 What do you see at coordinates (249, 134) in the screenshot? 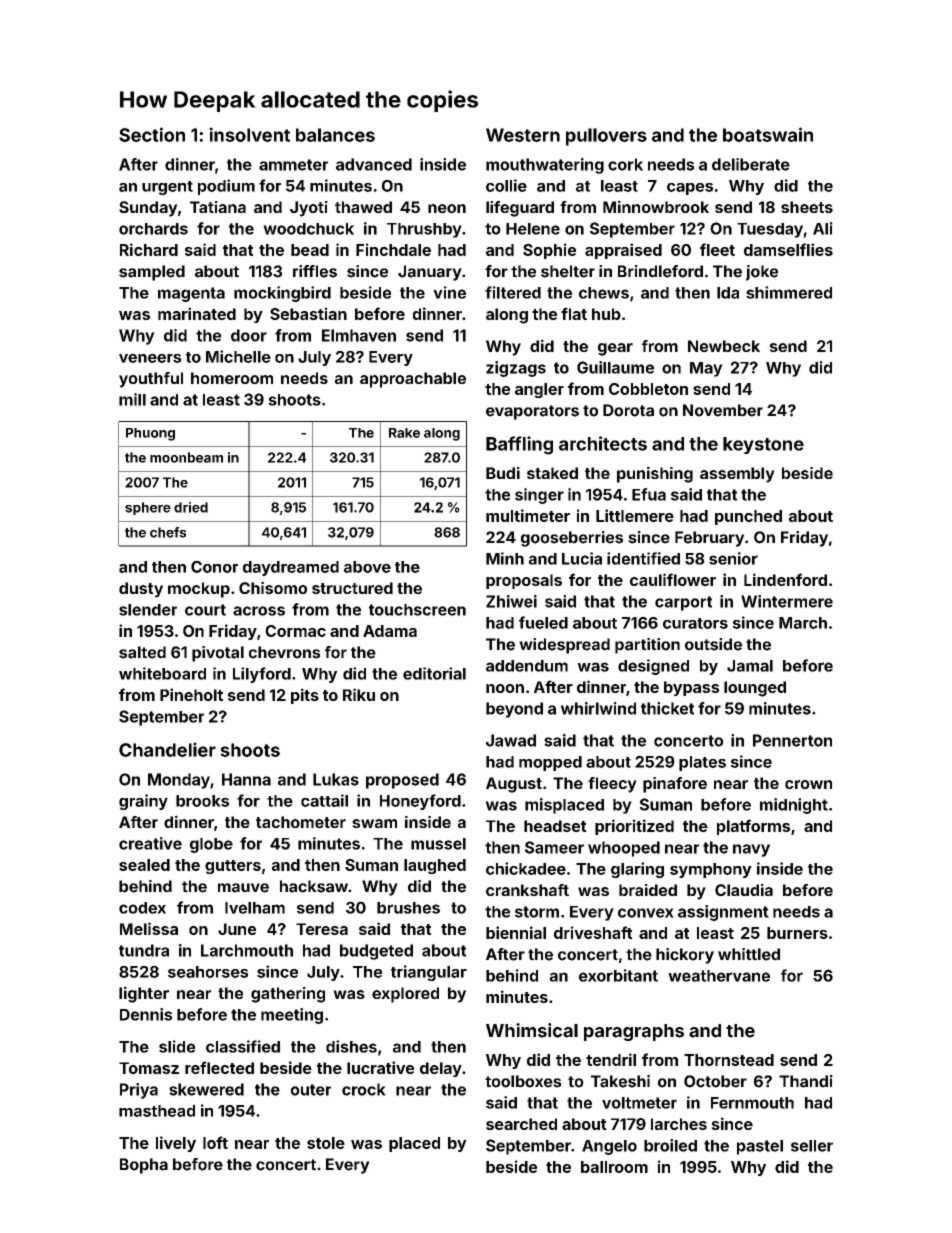
I see `insolvent` at bounding box center [249, 134].
